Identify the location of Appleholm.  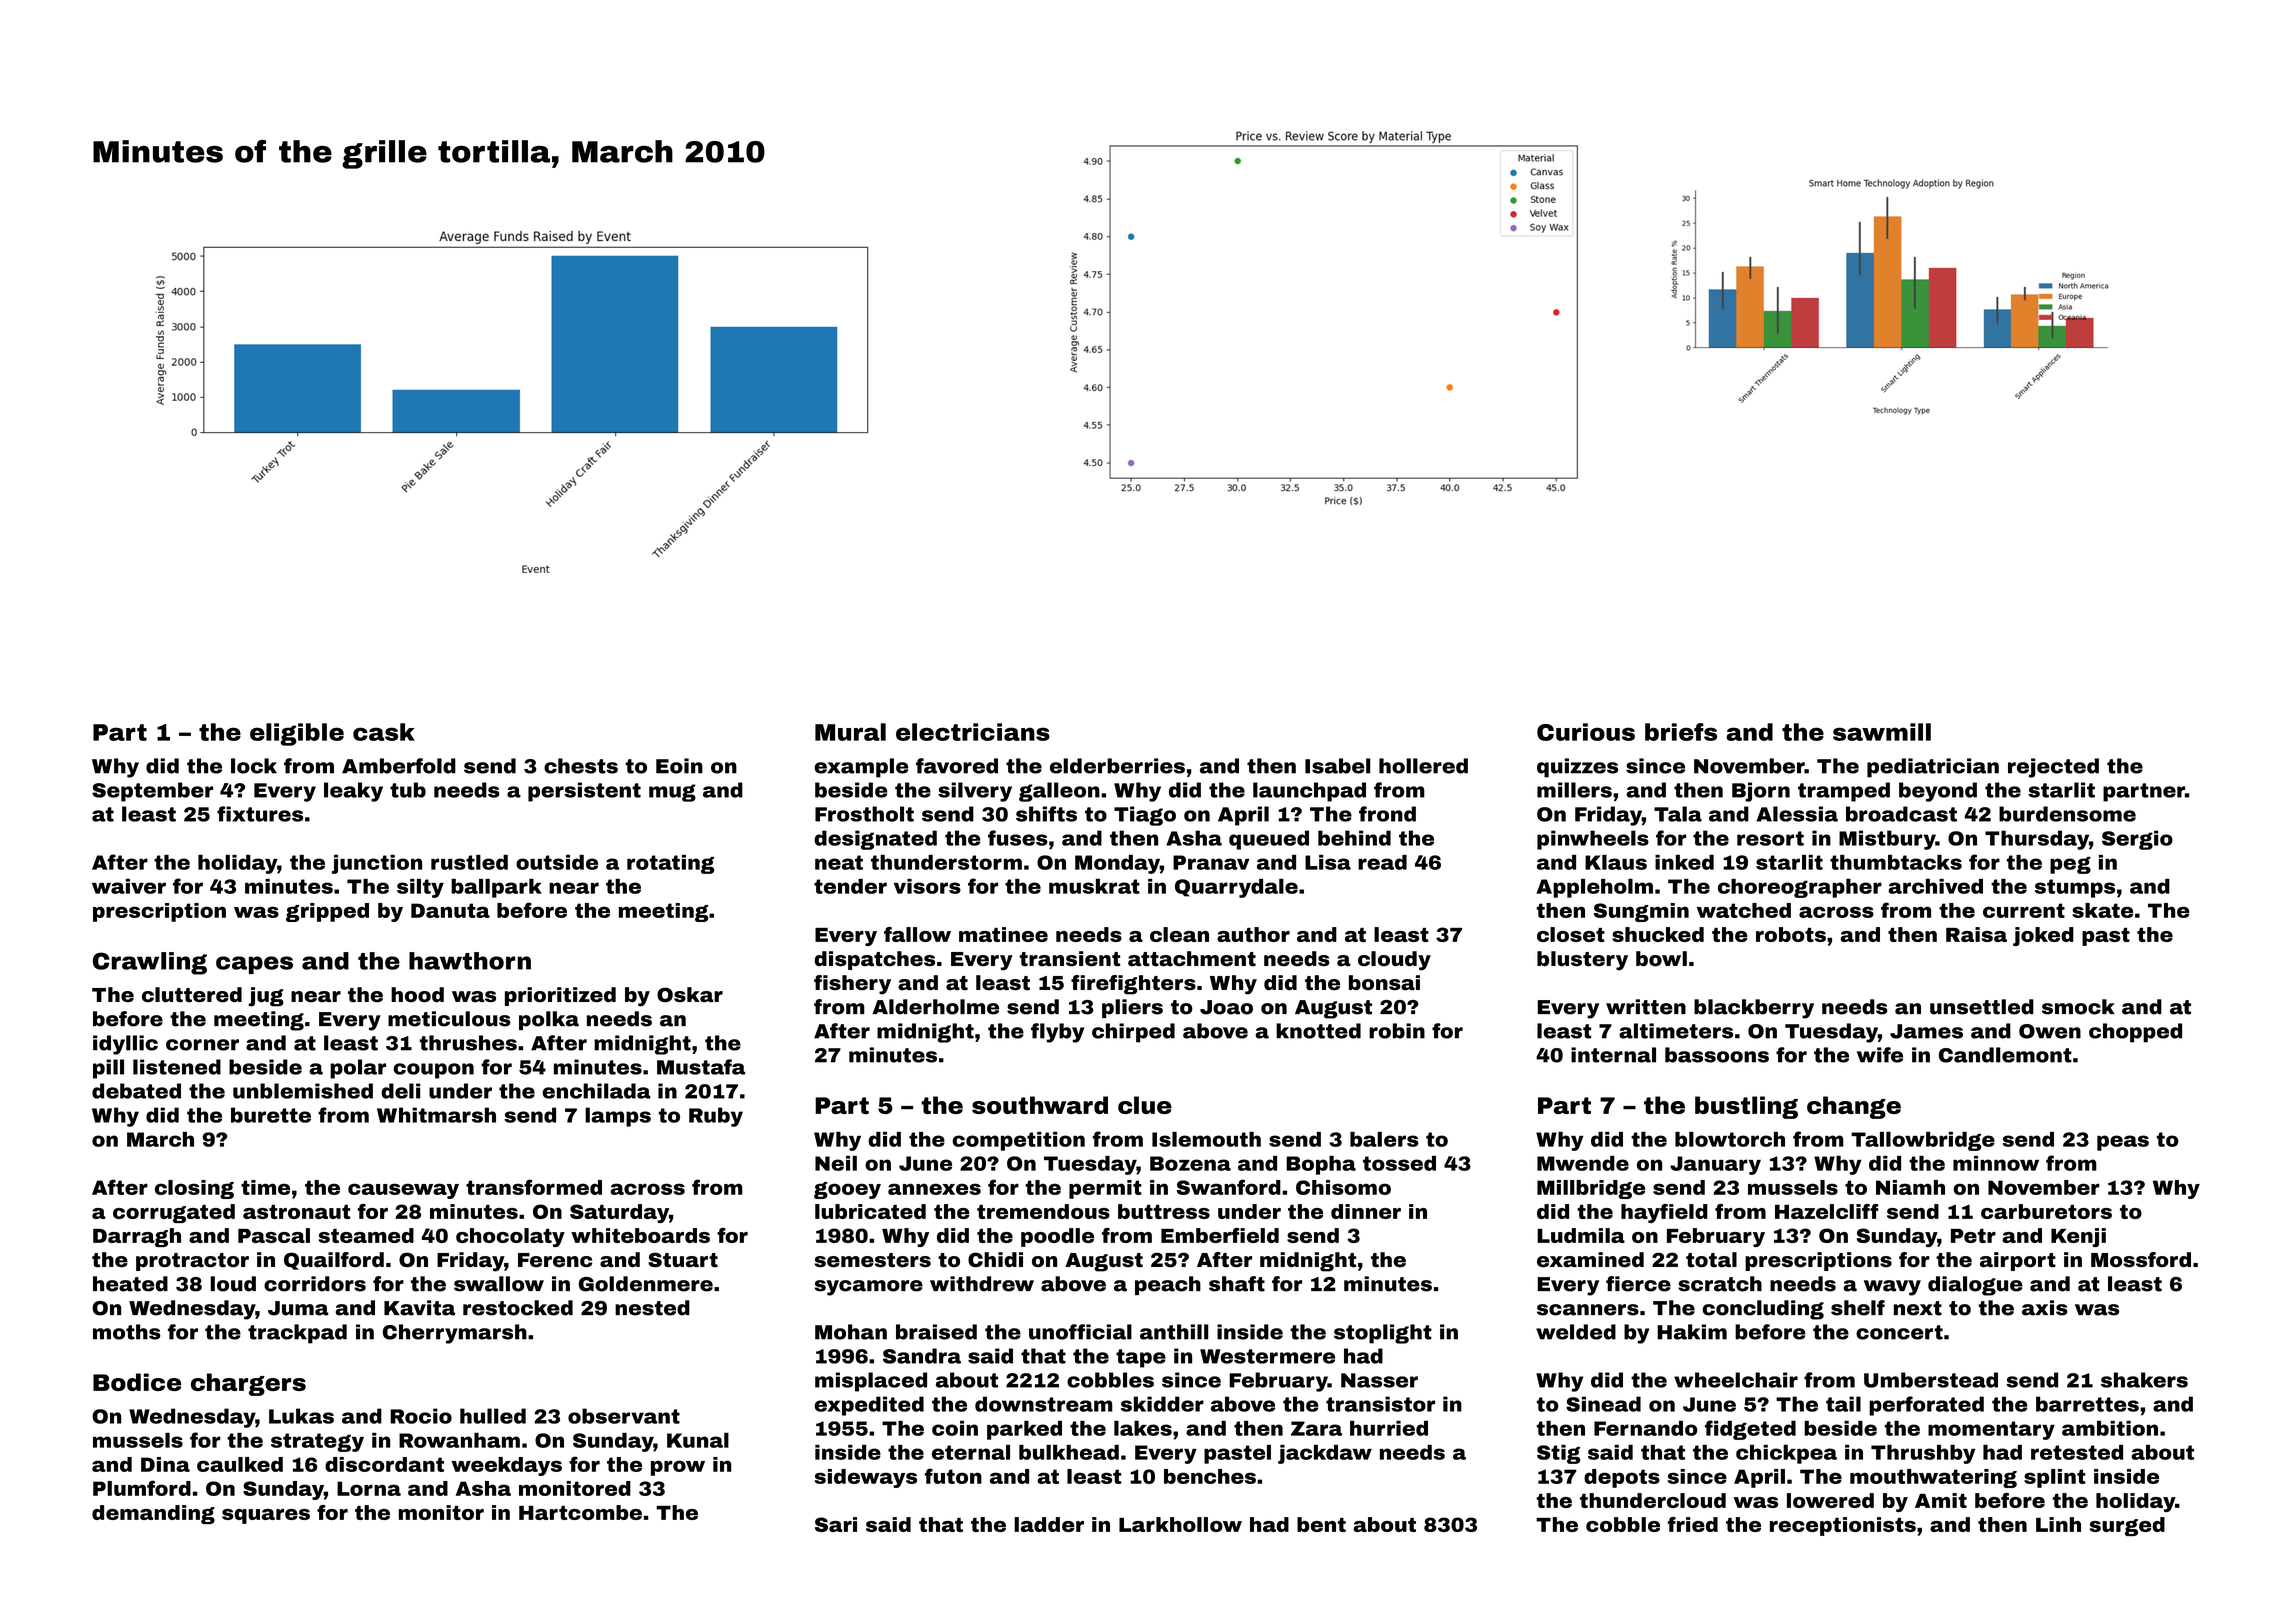
(1594, 888).
